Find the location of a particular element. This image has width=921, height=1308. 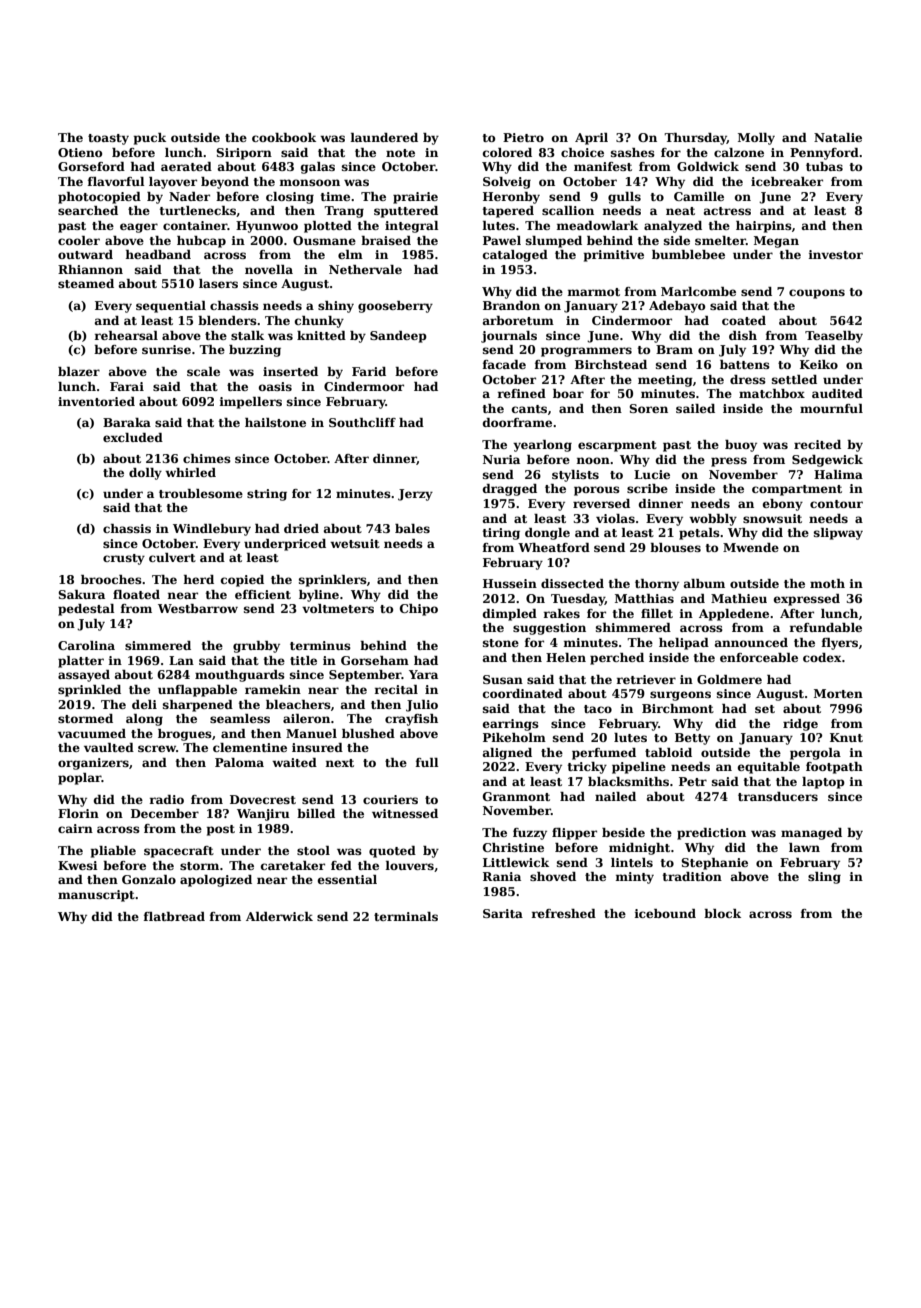

Mathieu is located at coordinates (739, 598).
